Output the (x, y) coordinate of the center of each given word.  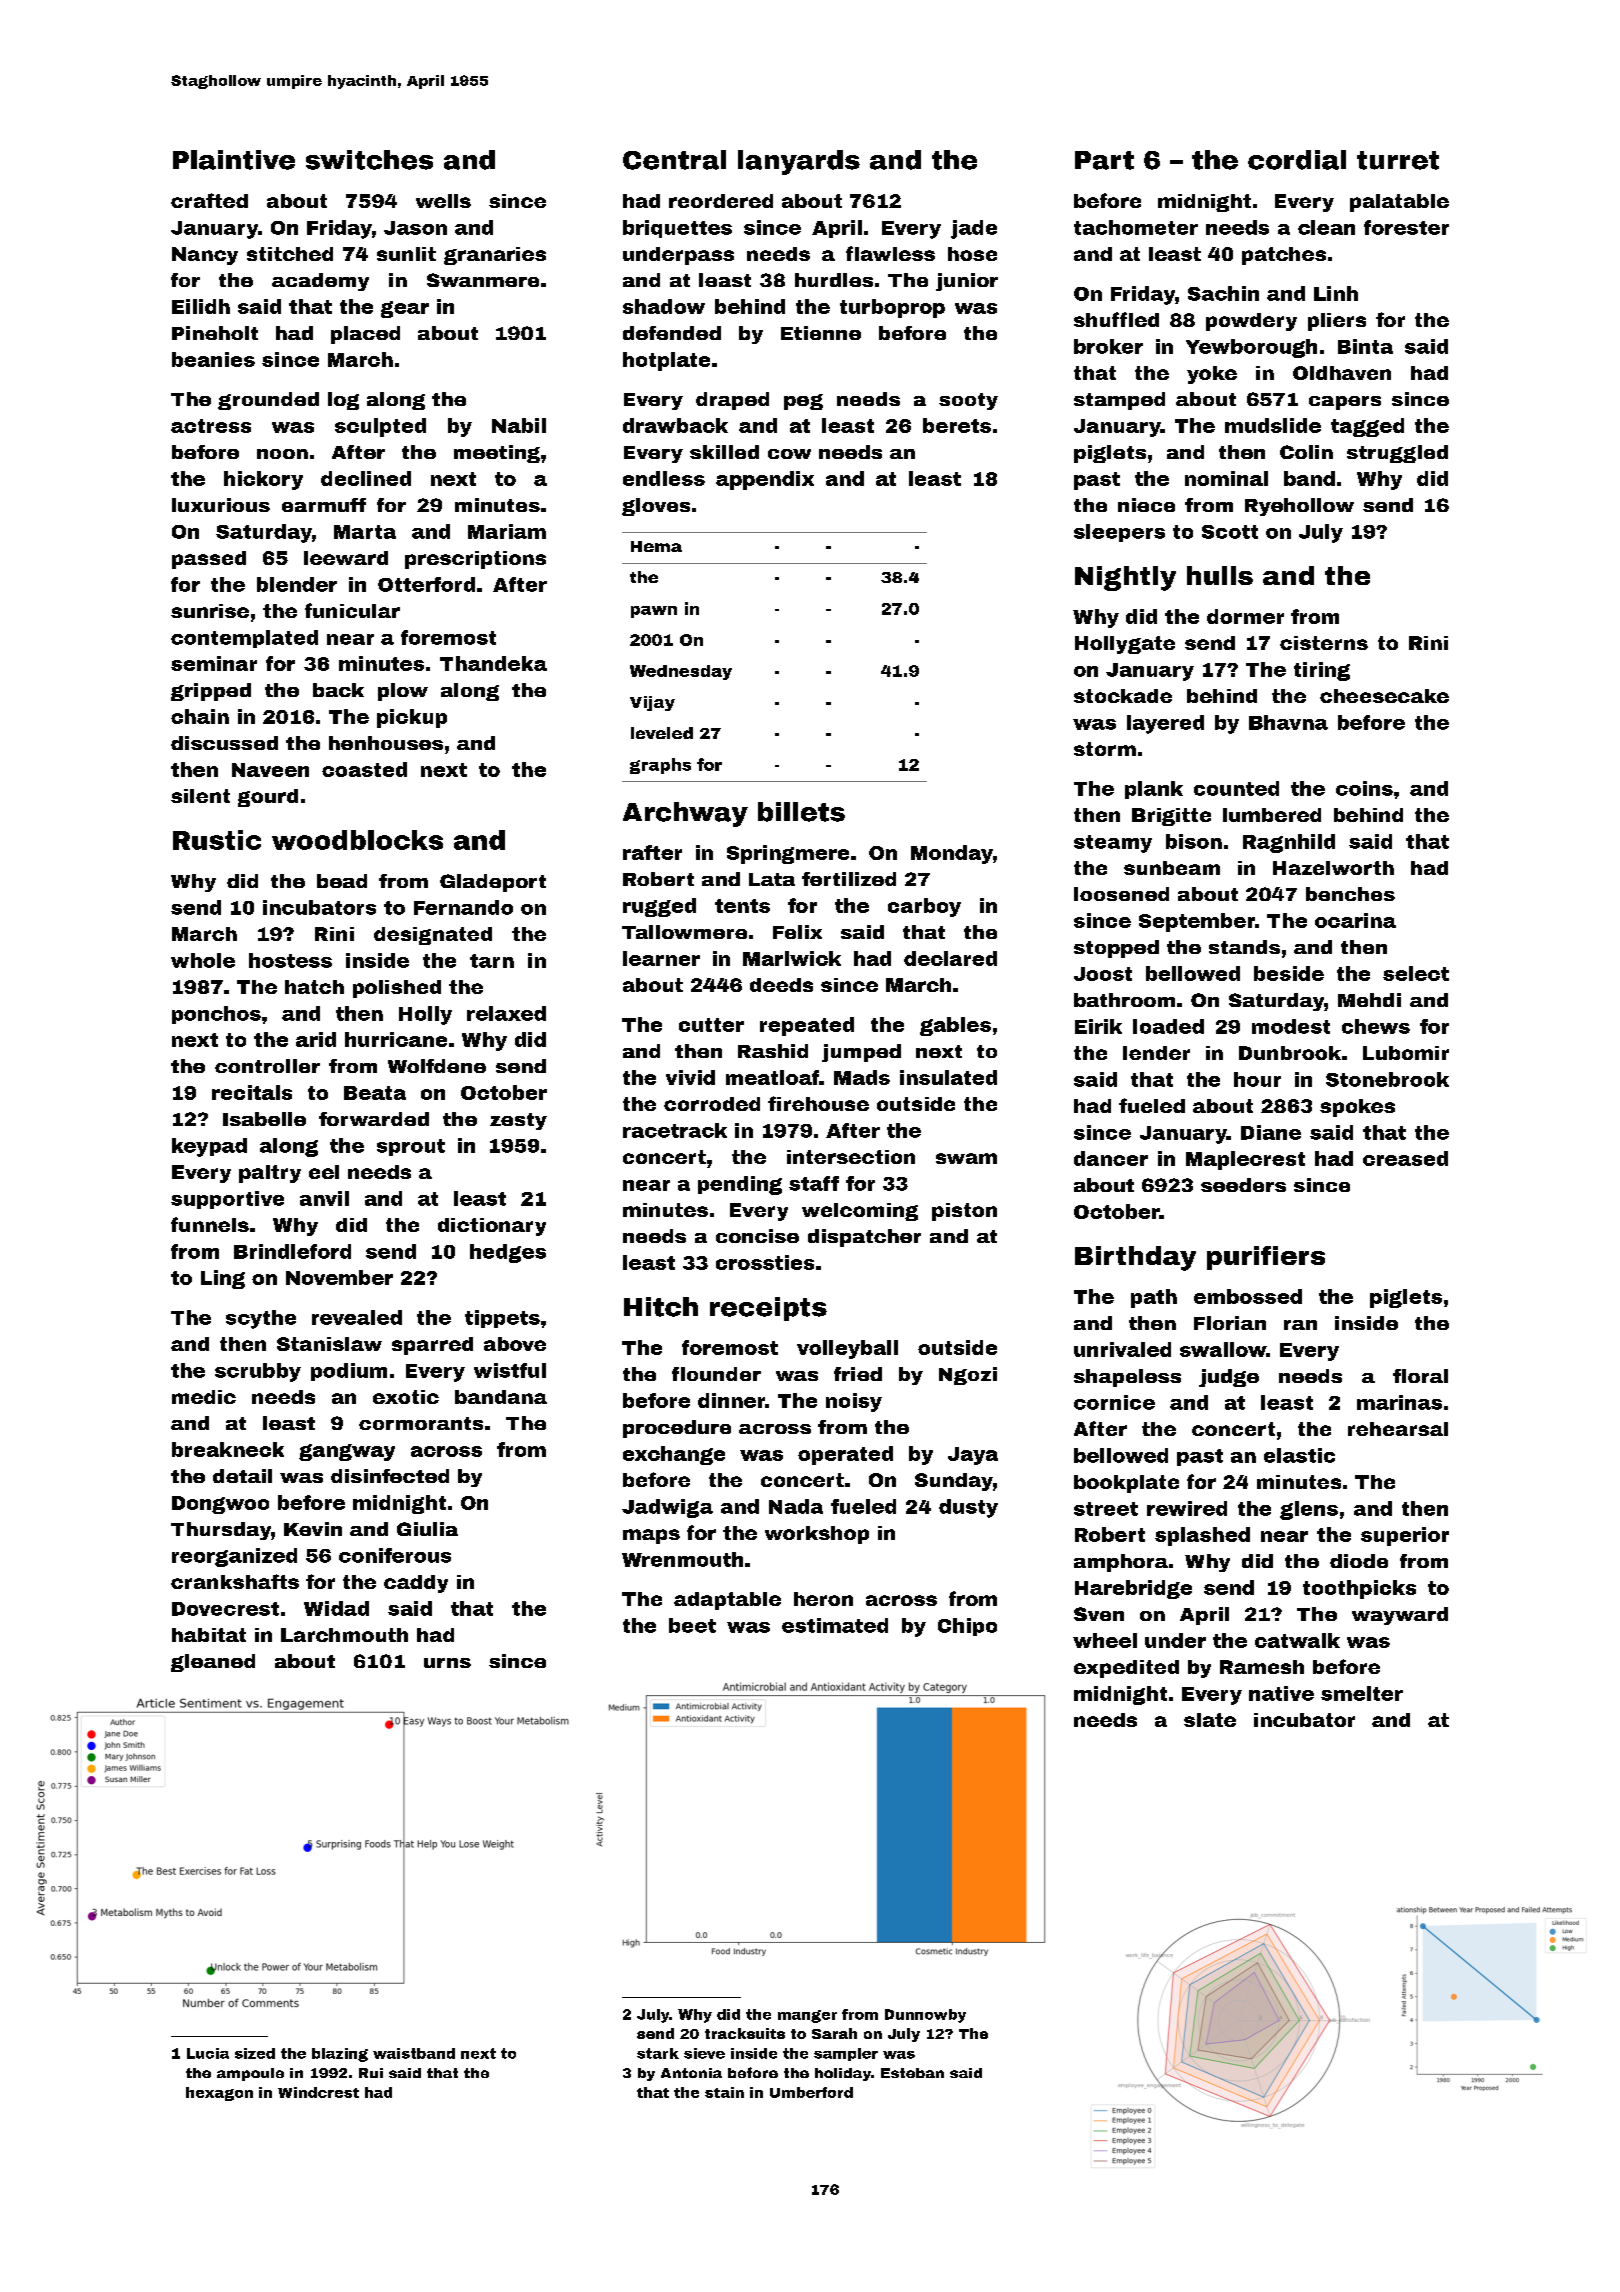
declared (950, 958)
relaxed (506, 1013)
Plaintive (234, 160)
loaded (1168, 1026)
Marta (365, 532)
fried (858, 1374)
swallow (1223, 1349)
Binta (1365, 346)
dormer (1245, 616)
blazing (340, 2055)
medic (204, 1397)
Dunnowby (925, 2016)
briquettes (677, 229)
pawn (654, 612)
